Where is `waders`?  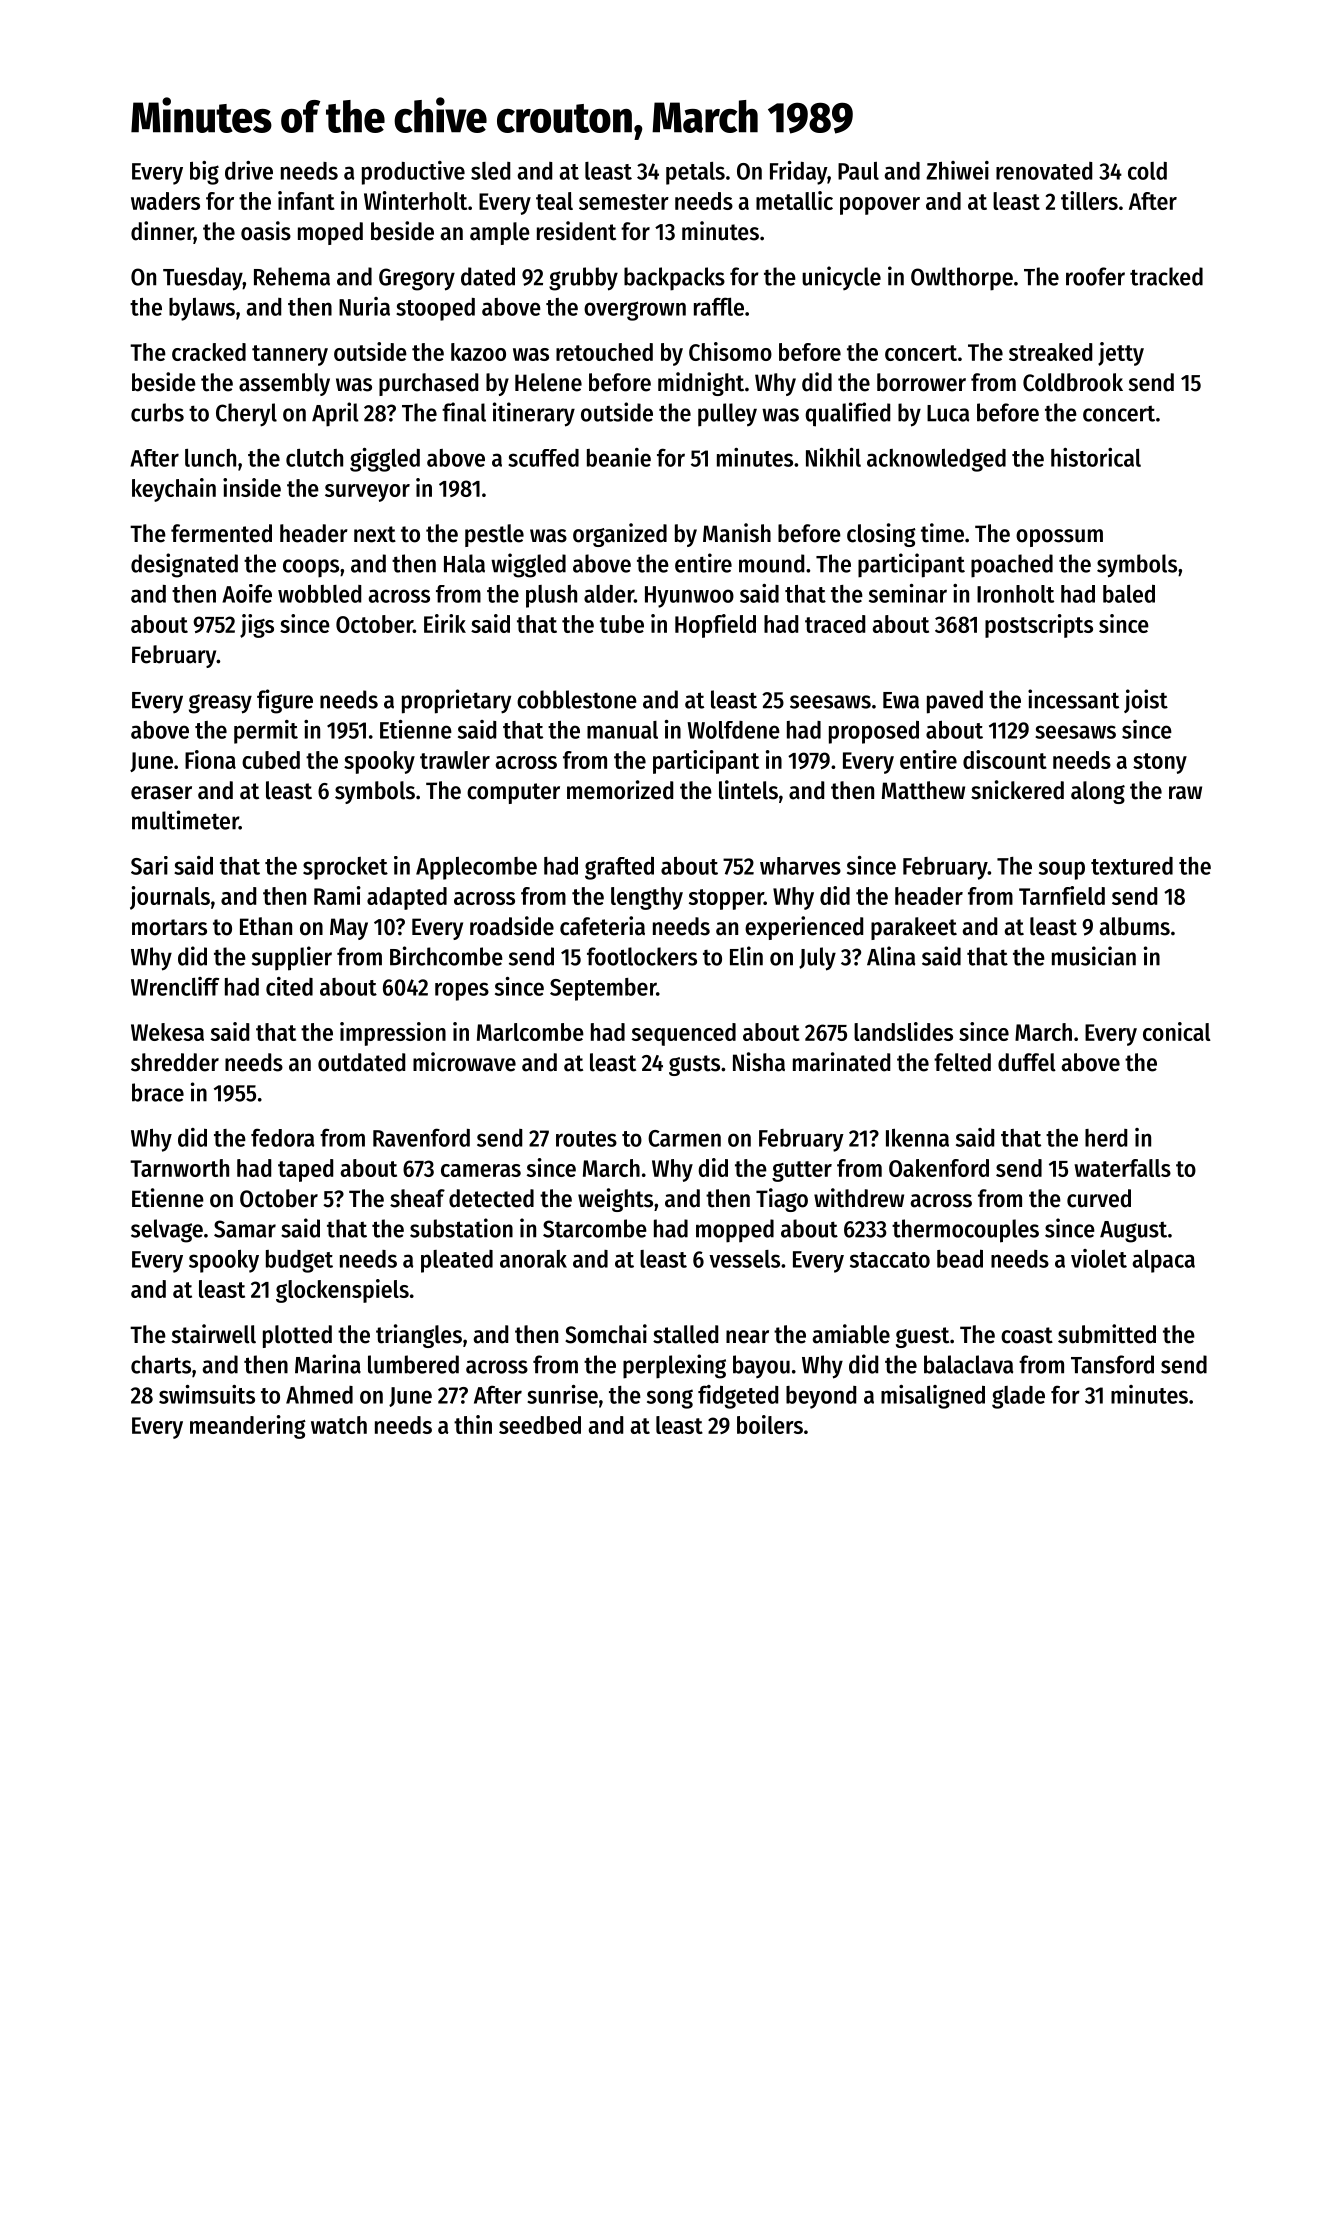 waders is located at coordinates (165, 201).
